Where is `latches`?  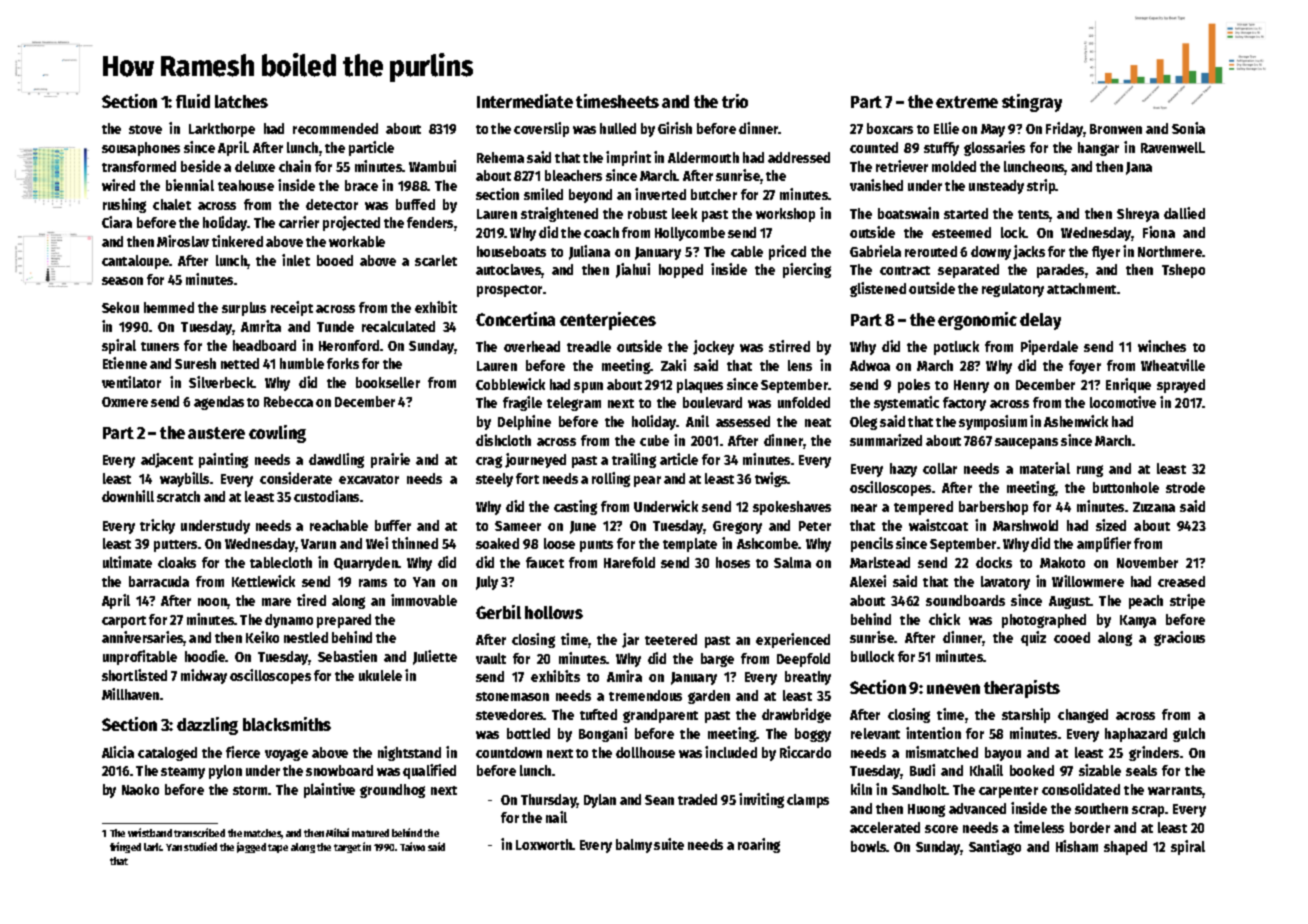
latches is located at coordinates (241, 101).
